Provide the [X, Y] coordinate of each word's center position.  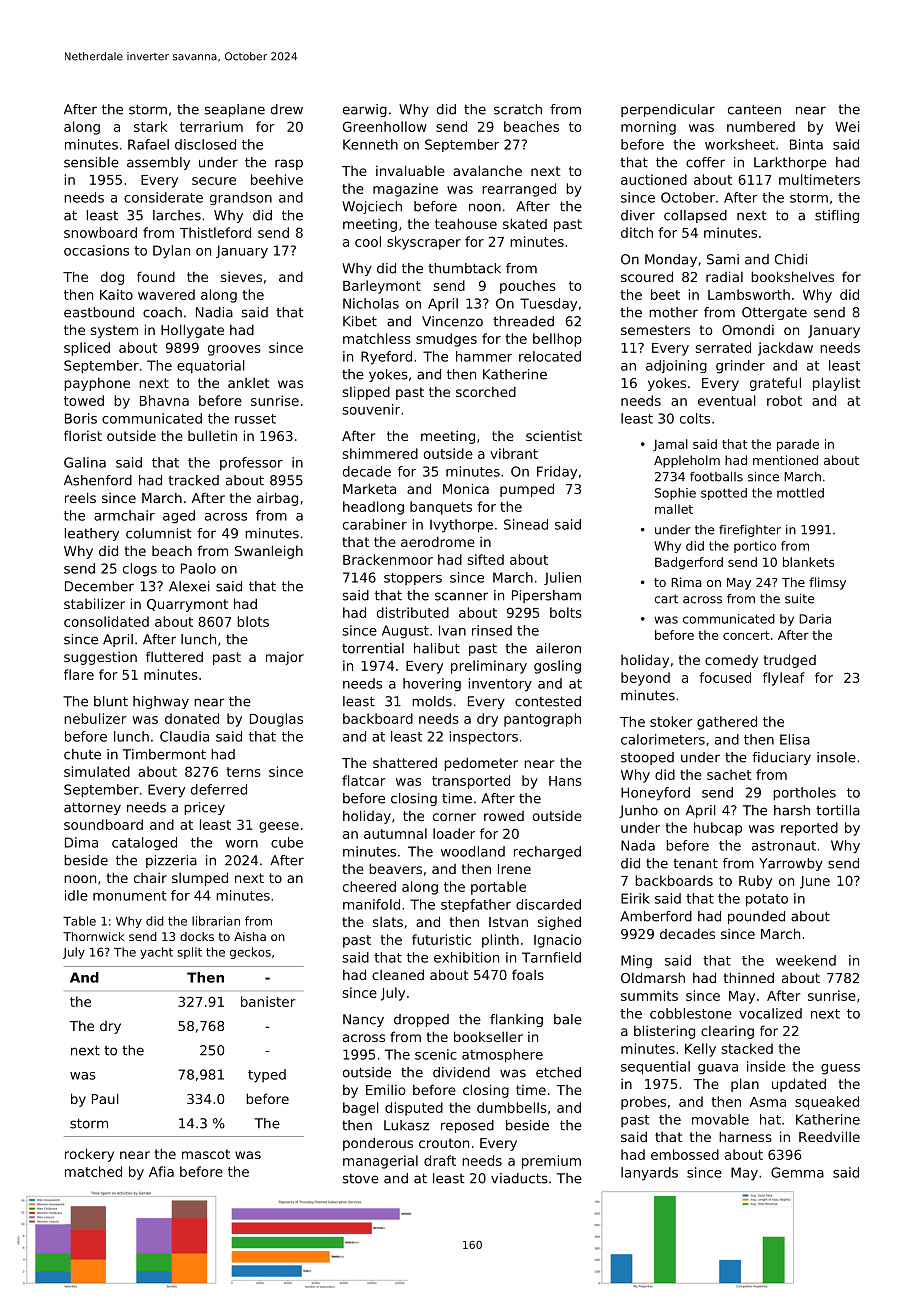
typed [267, 1076]
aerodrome [438, 541]
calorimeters [663, 739]
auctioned [654, 179]
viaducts [519, 1178]
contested [548, 701]
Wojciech [372, 207]
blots [253, 621]
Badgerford [689, 563]
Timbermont [164, 754]
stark [150, 126]
